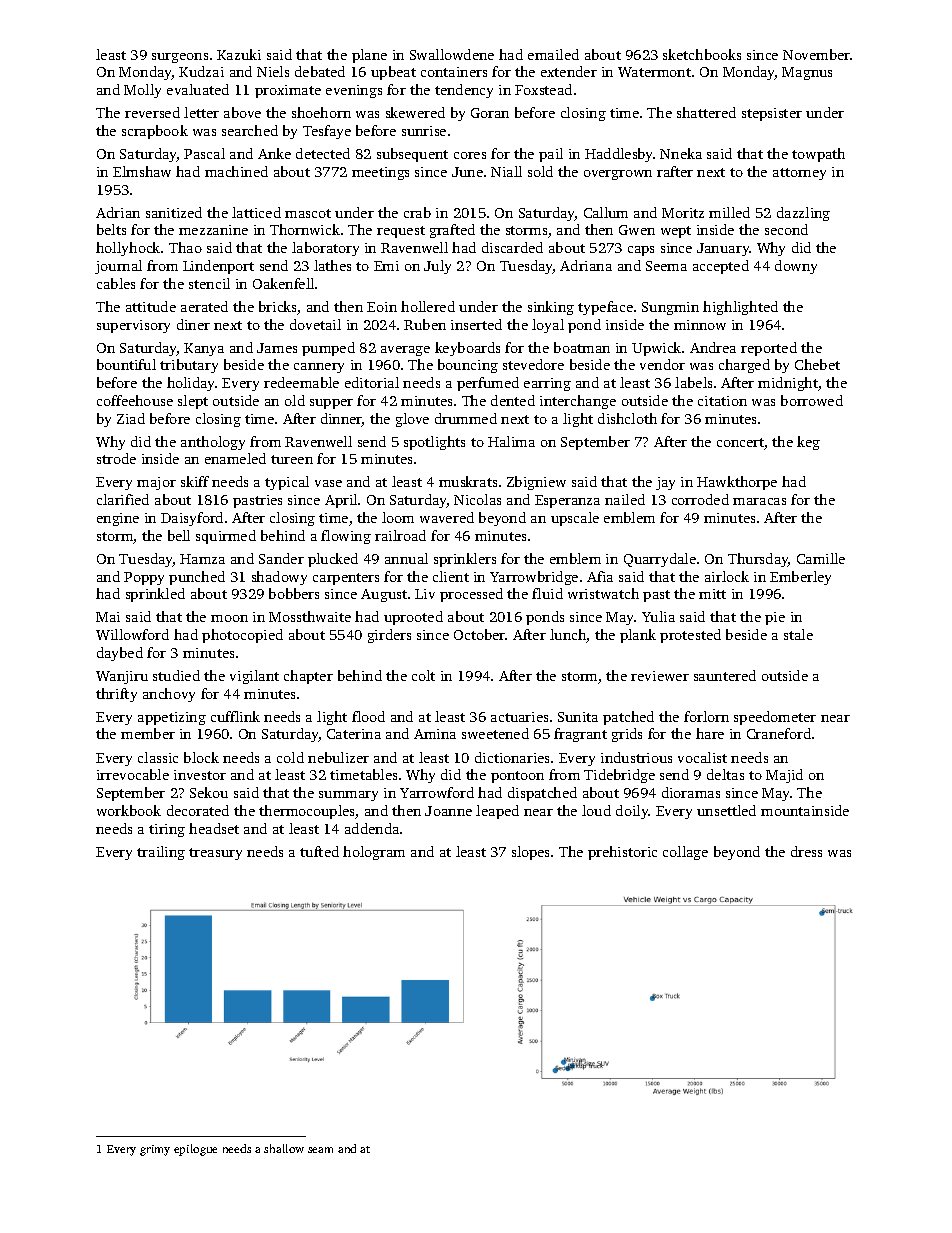 This screenshot has width=952, height=1233. What do you see at coordinates (155, 132) in the screenshot?
I see `scrapbook` at bounding box center [155, 132].
